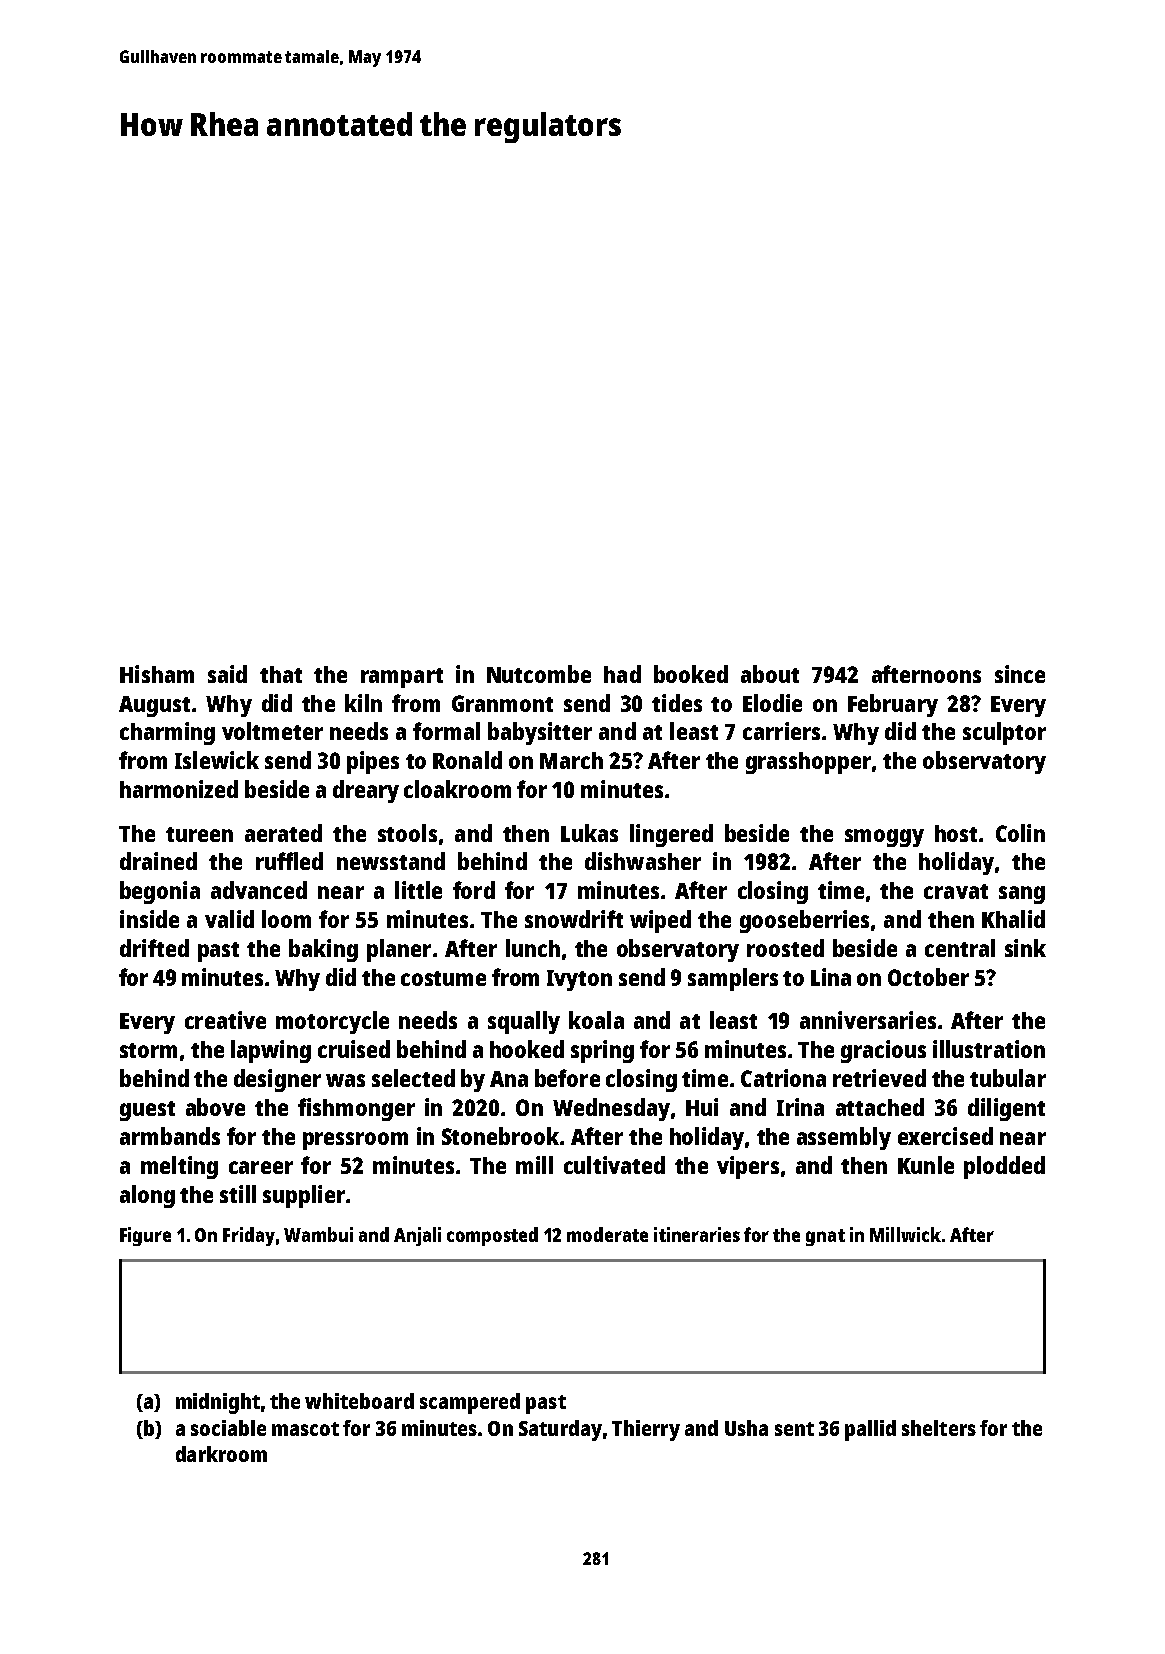 Image resolution: width=1165 pixels, height=1654 pixels. What do you see at coordinates (218, 1403) in the screenshot?
I see `midnight` at bounding box center [218, 1403].
